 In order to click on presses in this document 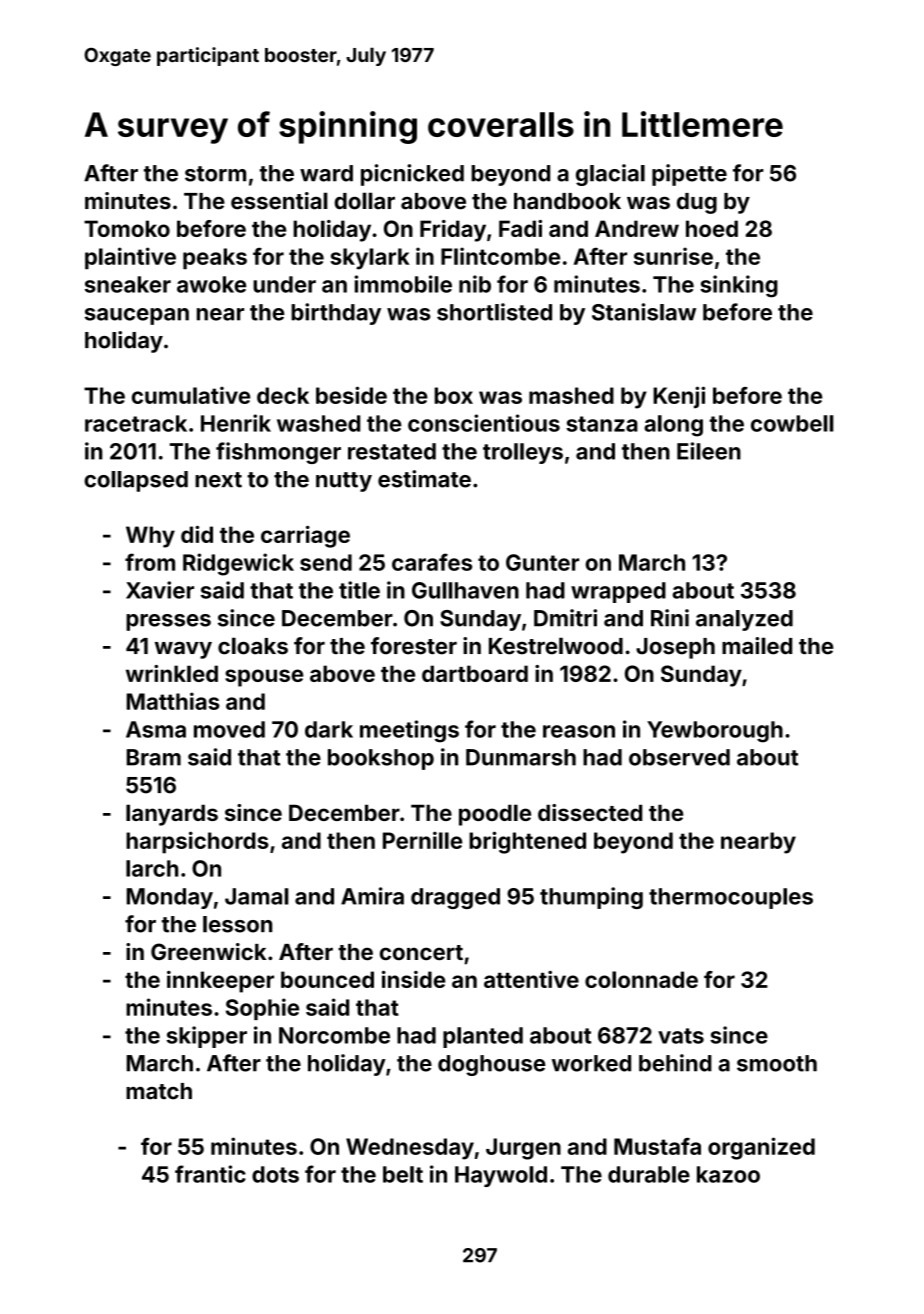, I will do `click(168, 622)`.
